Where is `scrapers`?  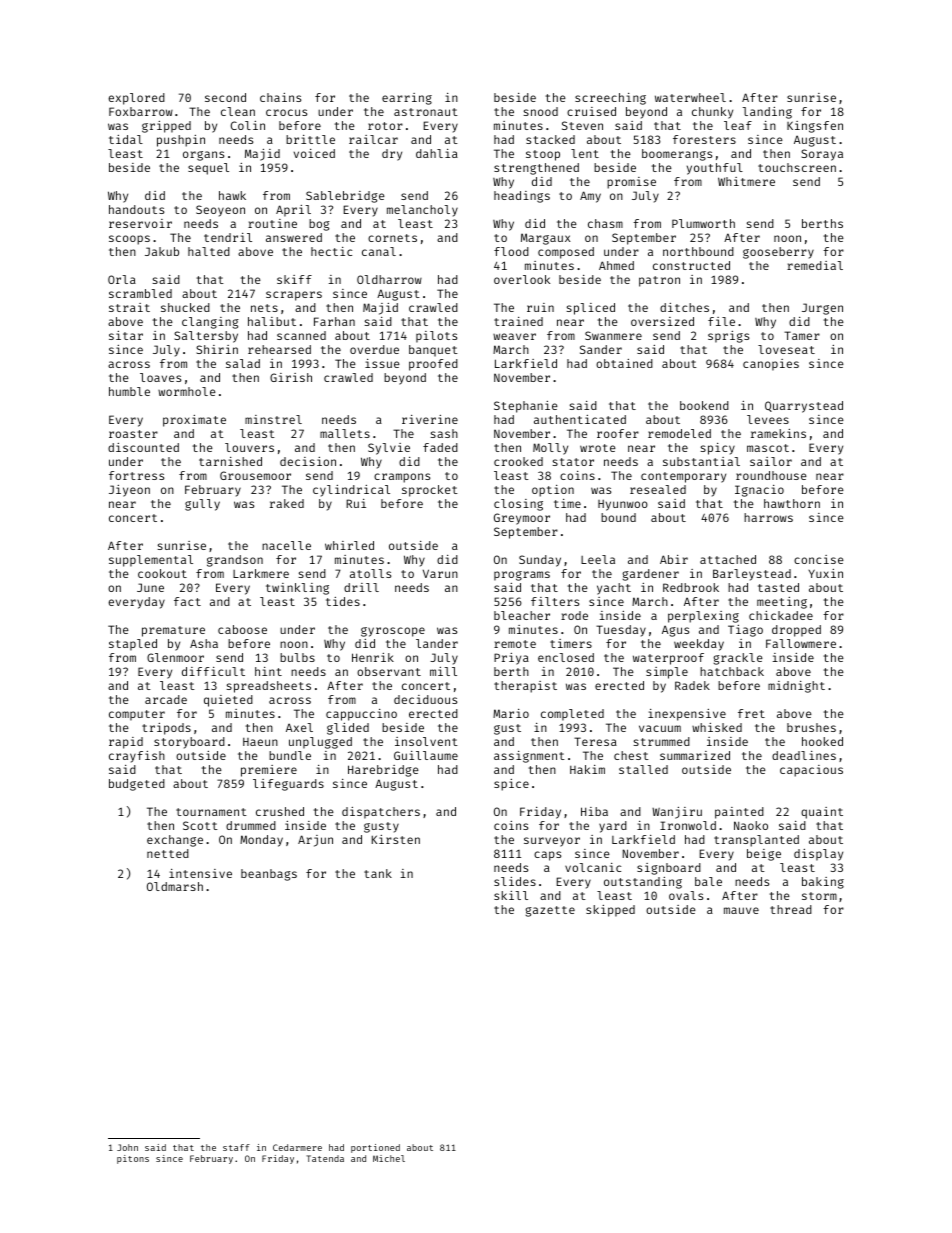
scrapers is located at coordinates (294, 296).
